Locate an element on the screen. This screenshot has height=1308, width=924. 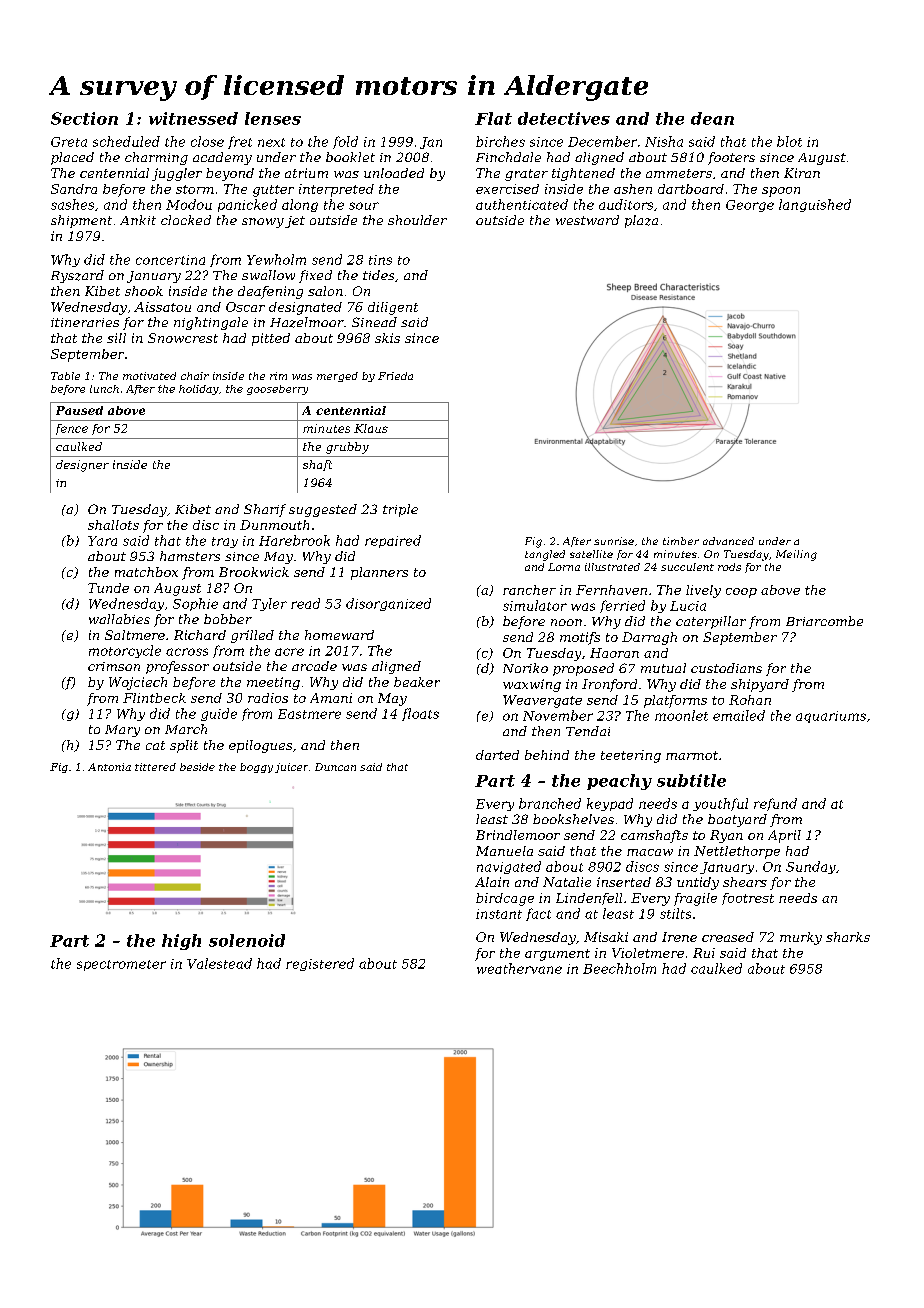
auditors is located at coordinates (626, 204).
